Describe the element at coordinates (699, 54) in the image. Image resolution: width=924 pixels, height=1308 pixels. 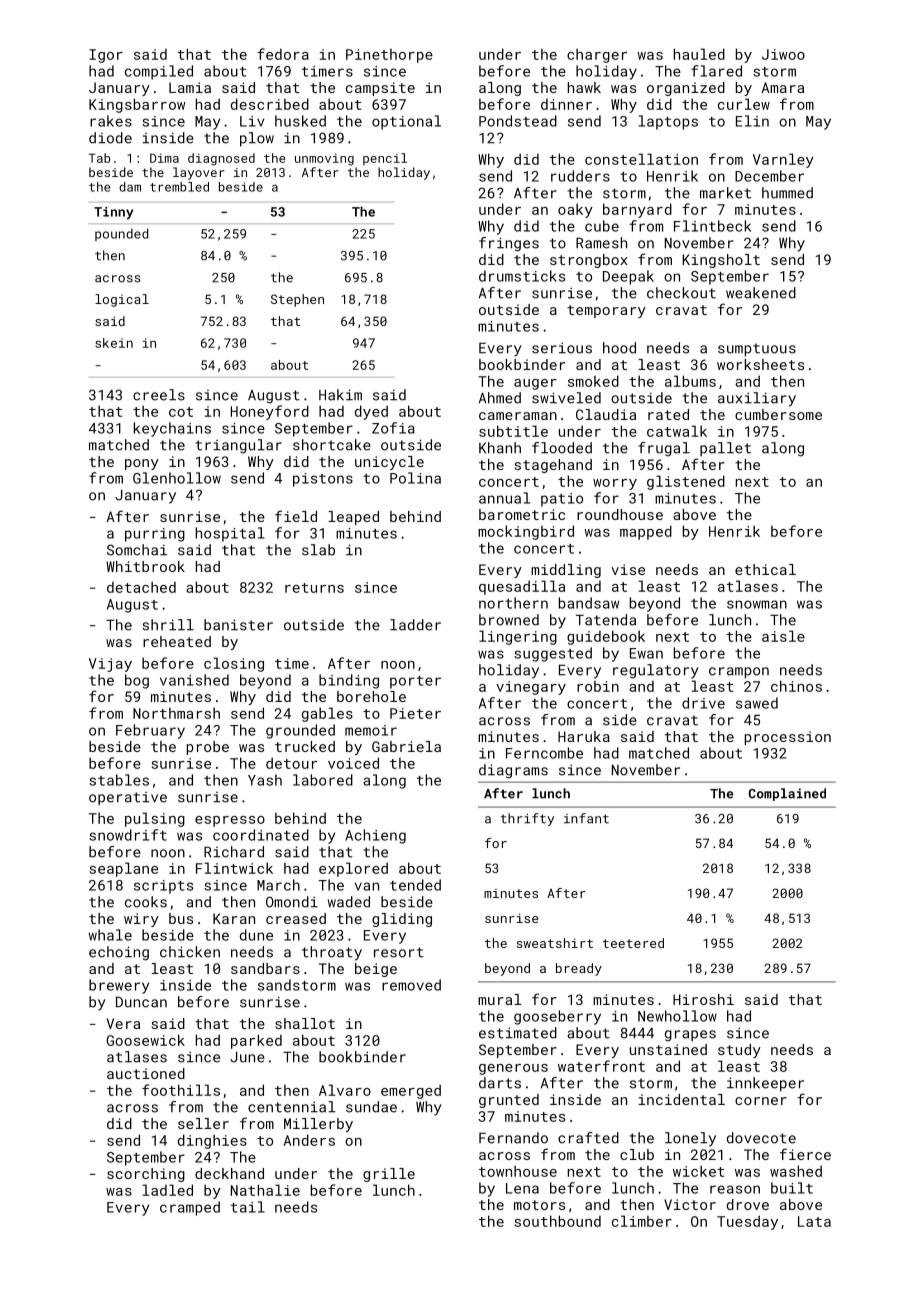
I see `hauled` at that location.
